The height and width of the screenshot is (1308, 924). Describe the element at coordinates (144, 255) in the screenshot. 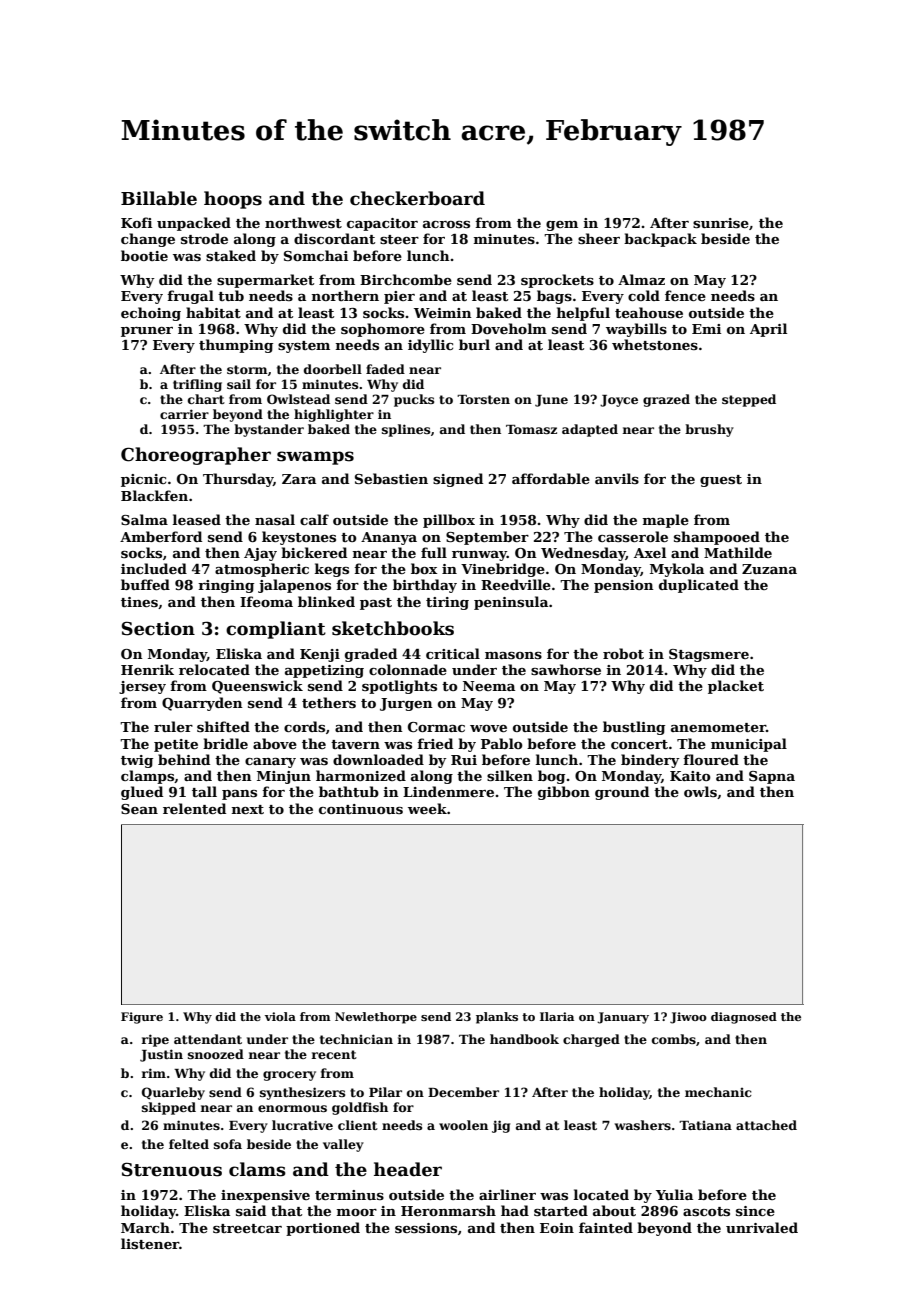

I see `bootie` at that location.
